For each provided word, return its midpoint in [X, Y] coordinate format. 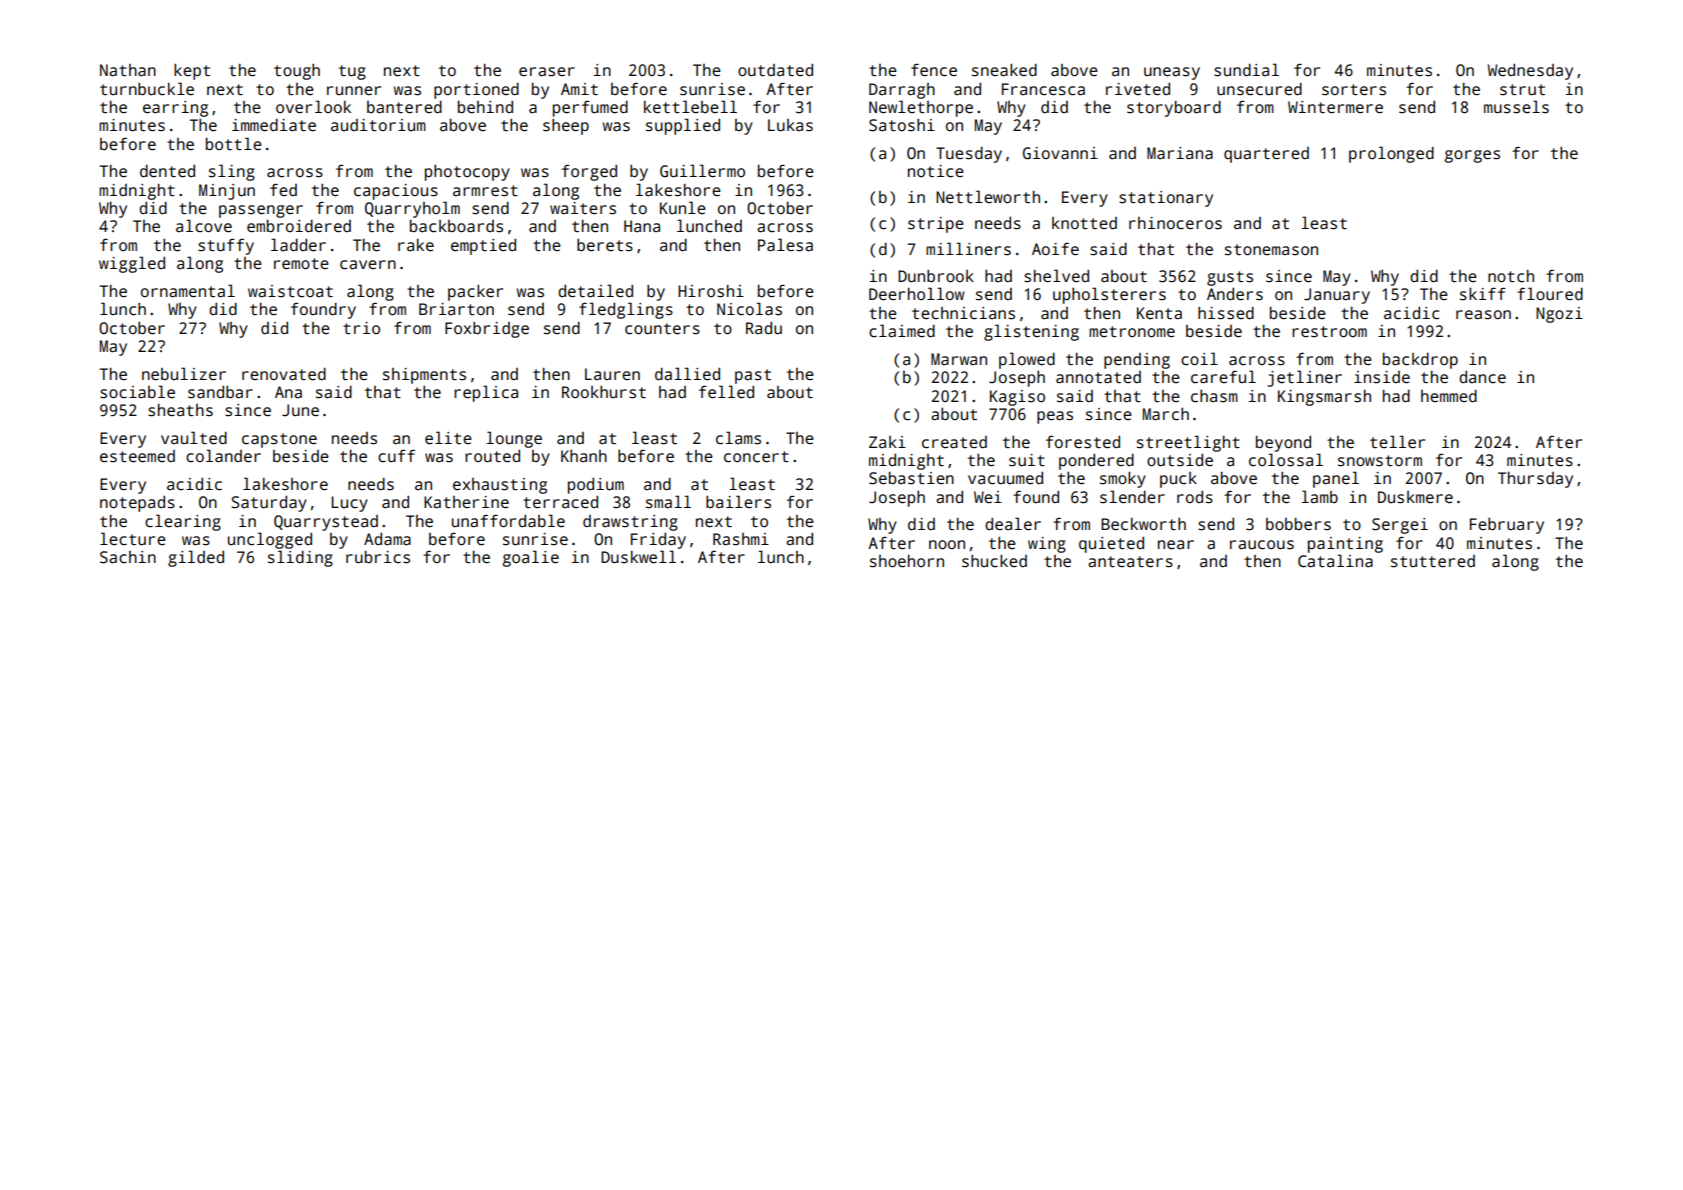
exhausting [500, 486]
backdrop [1420, 360]
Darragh [902, 91]
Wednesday [1530, 71]
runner [354, 90]
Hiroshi [711, 291]
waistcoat [290, 291]
